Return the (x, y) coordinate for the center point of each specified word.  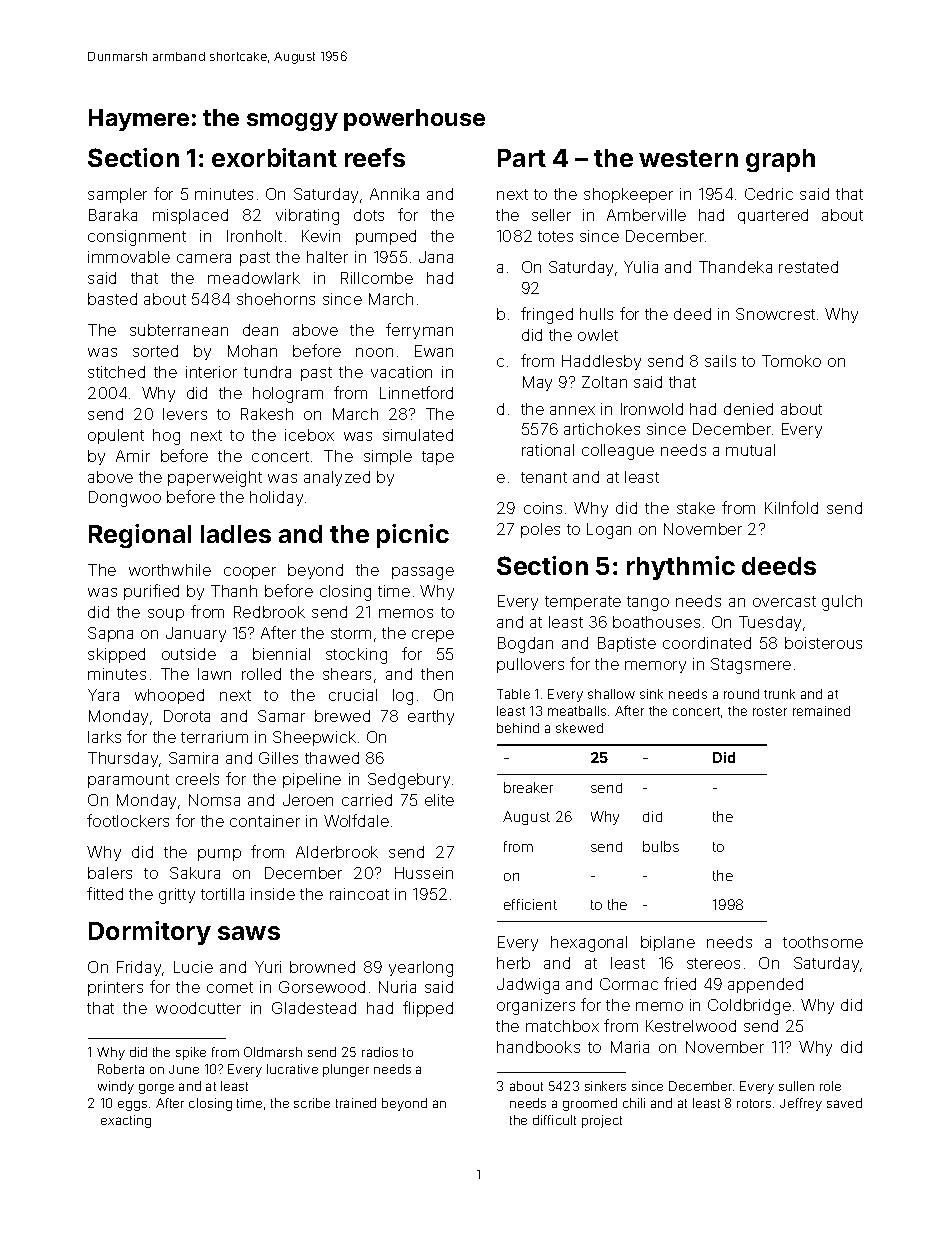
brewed (342, 716)
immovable (129, 257)
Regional (140, 536)
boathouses (656, 622)
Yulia (641, 267)
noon (374, 352)
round (741, 694)
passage (423, 573)
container (265, 821)
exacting (126, 1121)
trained (356, 1103)
